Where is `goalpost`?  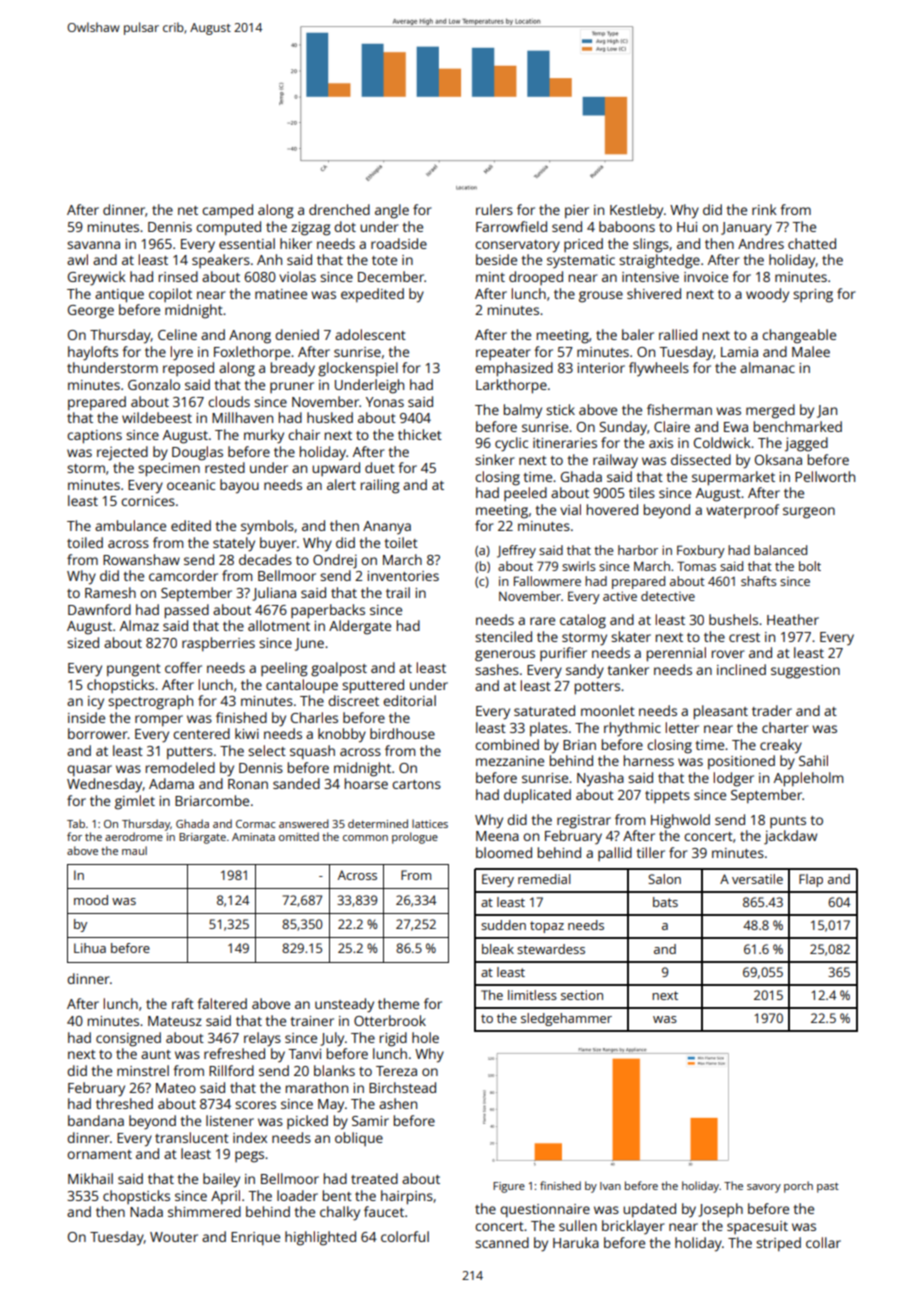
goalpost is located at coordinates (339, 669).
